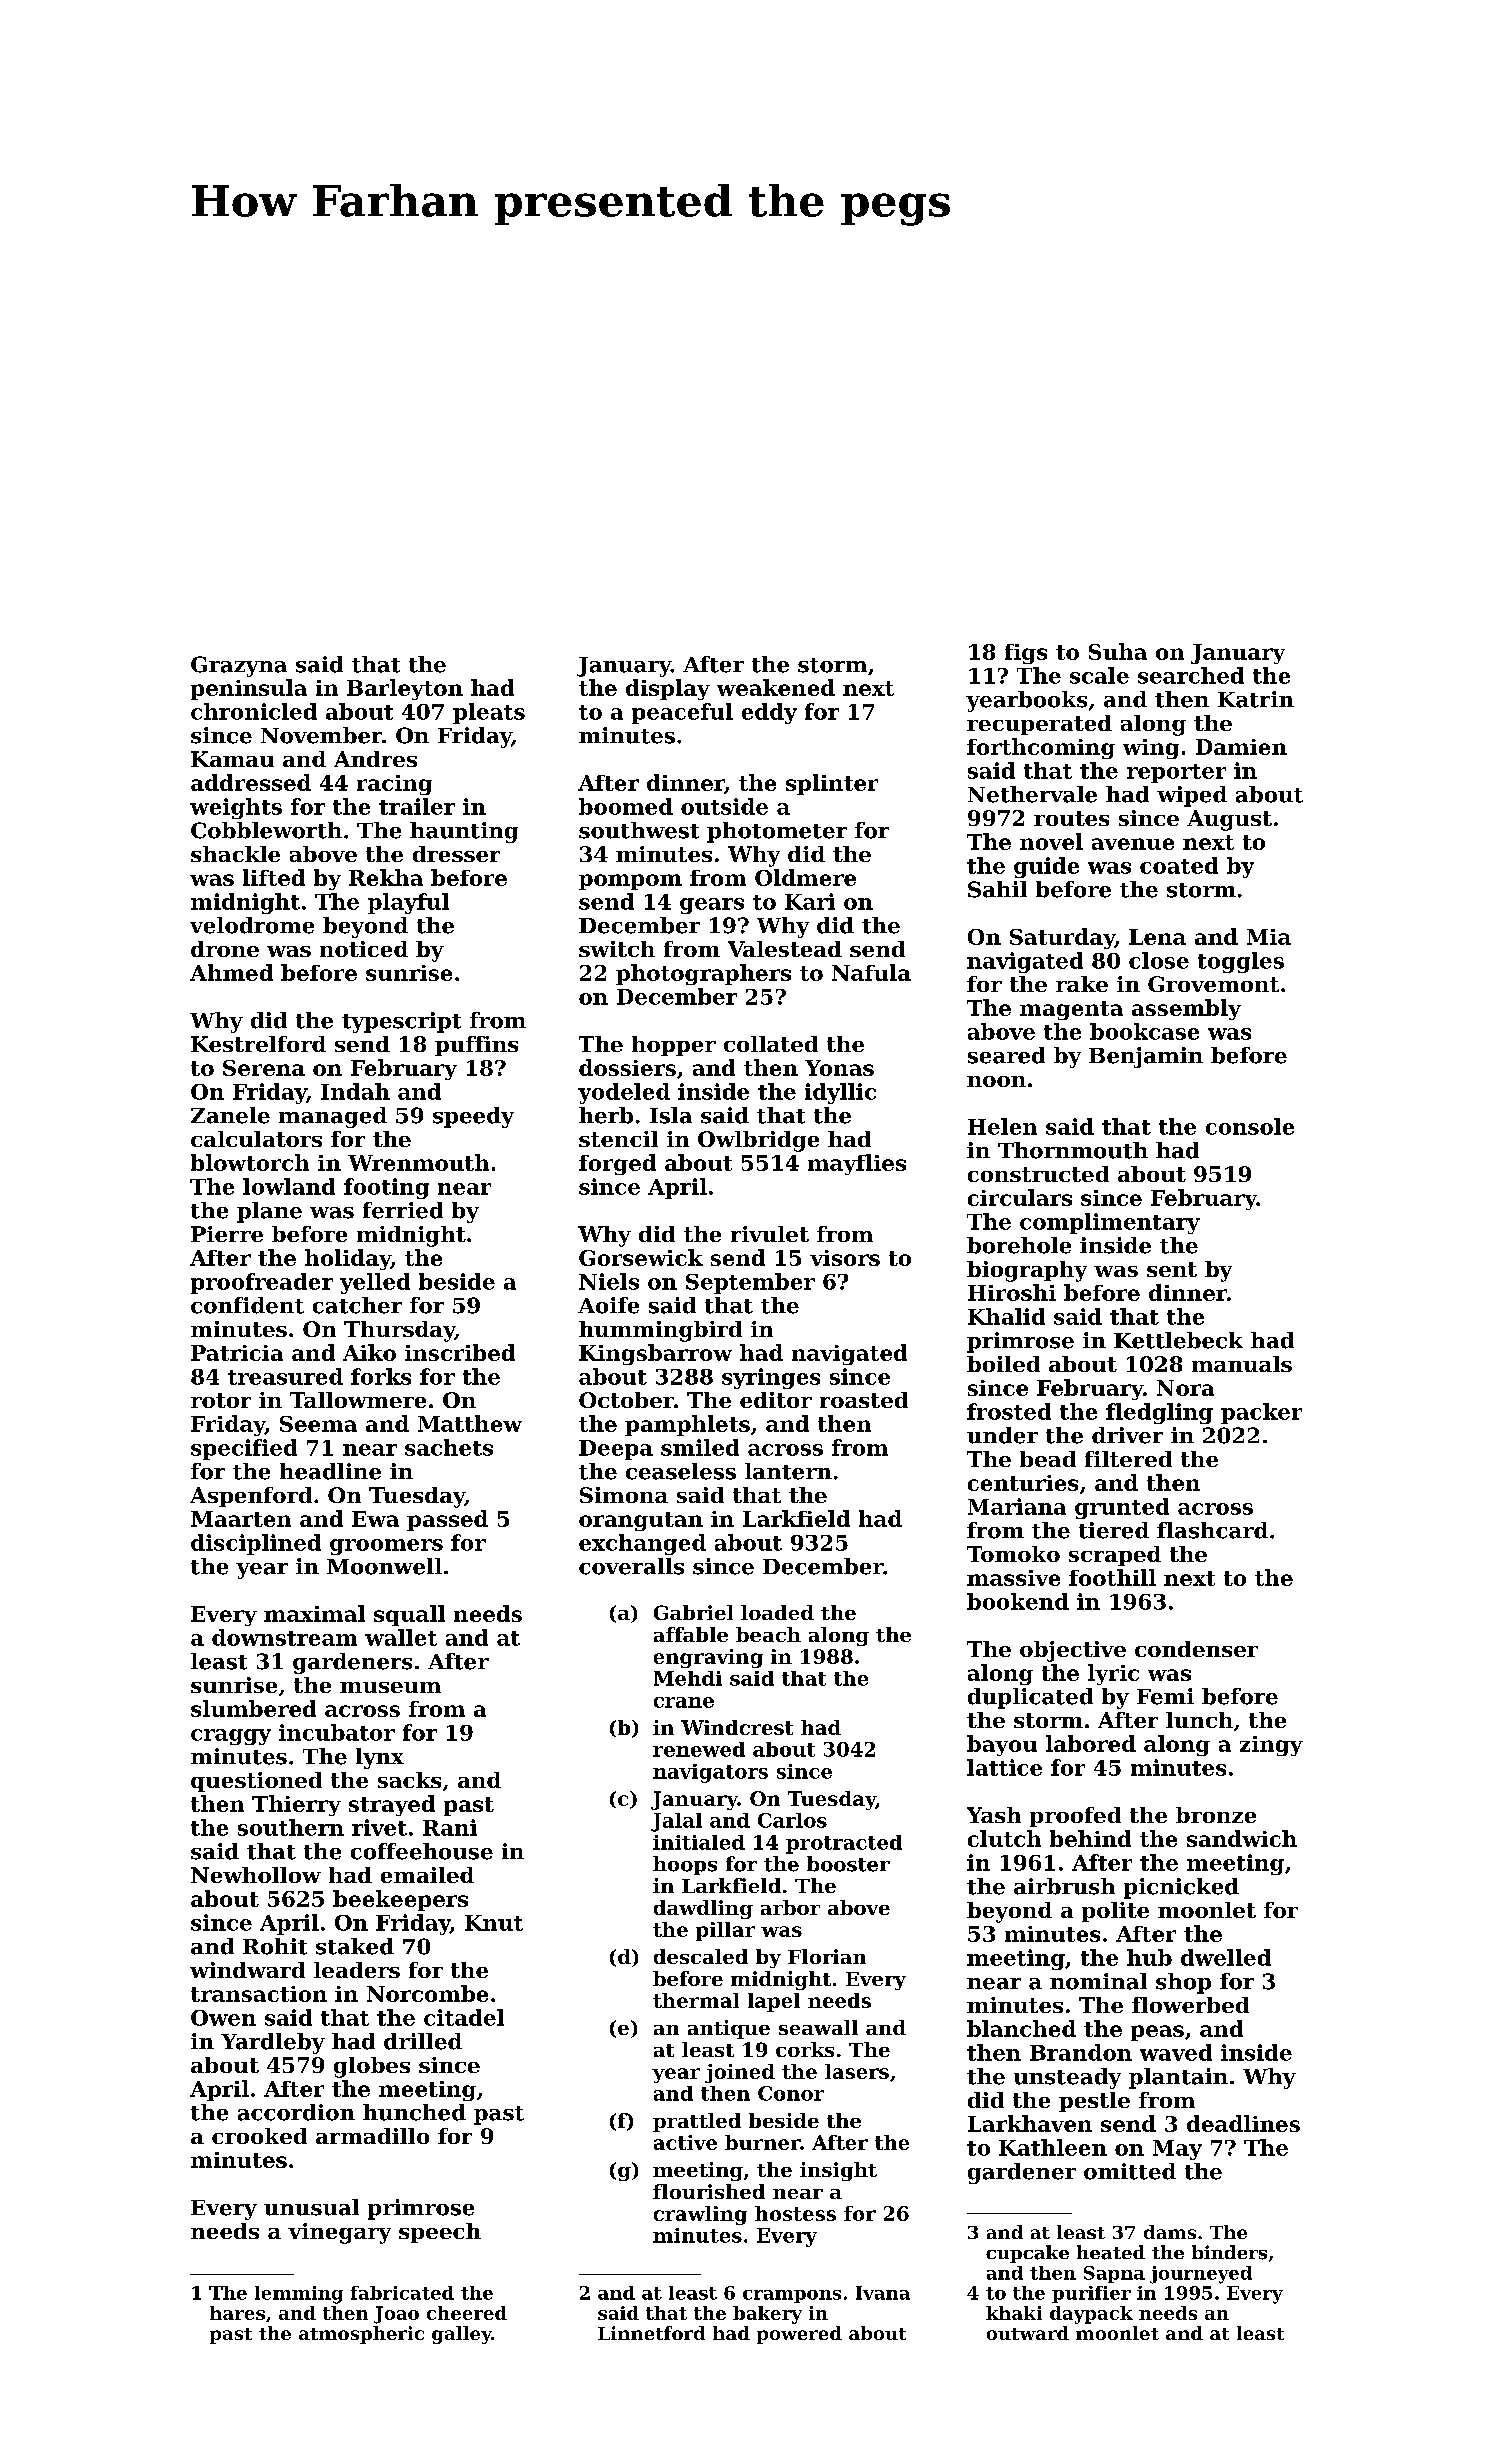  I want to click on magenta, so click(1071, 1010).
